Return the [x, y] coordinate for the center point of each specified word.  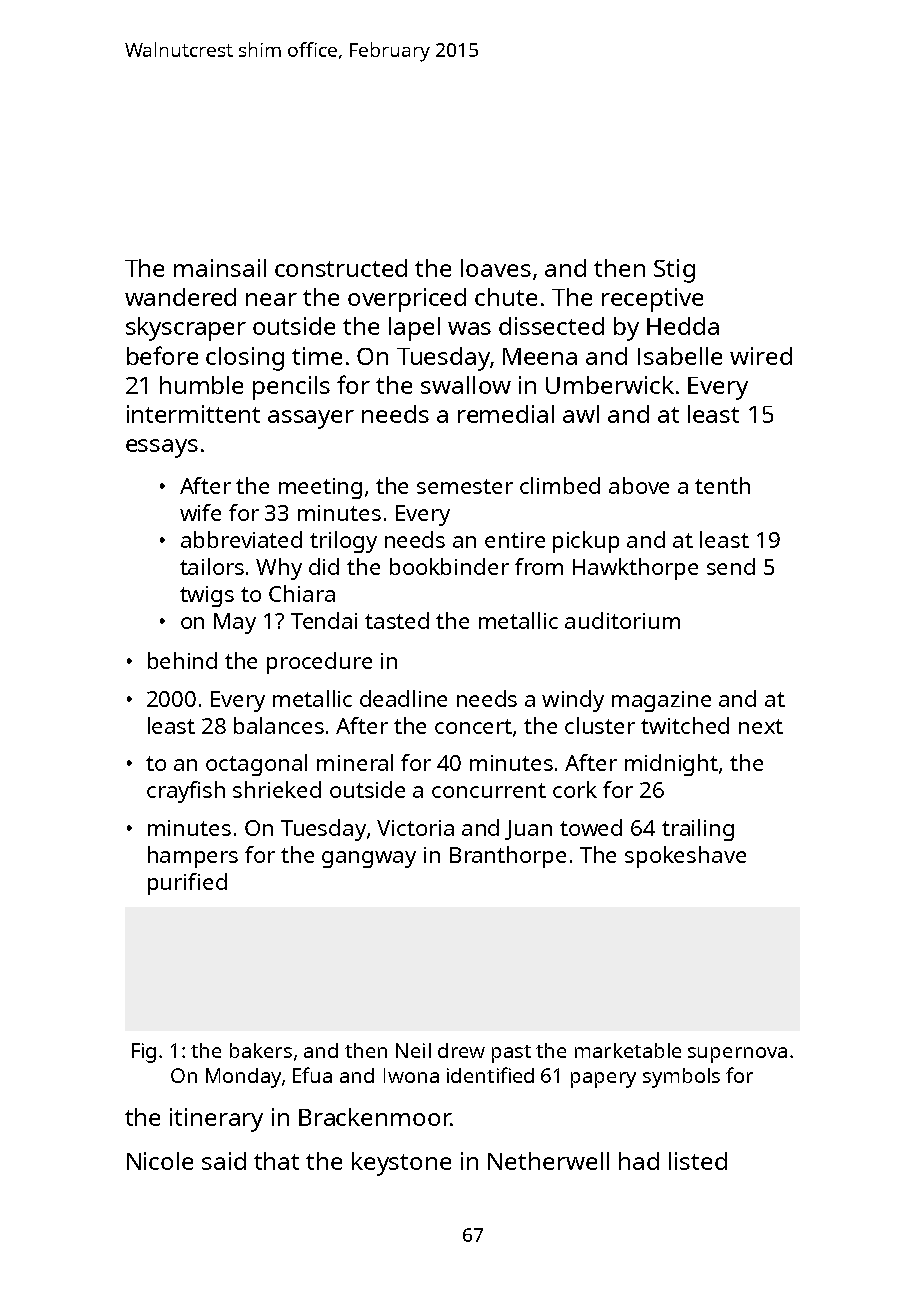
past [511, 1054]
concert [473, 726]
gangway [369, 859]
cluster [600, 725]
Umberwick [610, 385]
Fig [144, 1053]
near [271, 299]
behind [182, 660]
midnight [671, 765]
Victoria [415, 828]
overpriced [407, 300]
